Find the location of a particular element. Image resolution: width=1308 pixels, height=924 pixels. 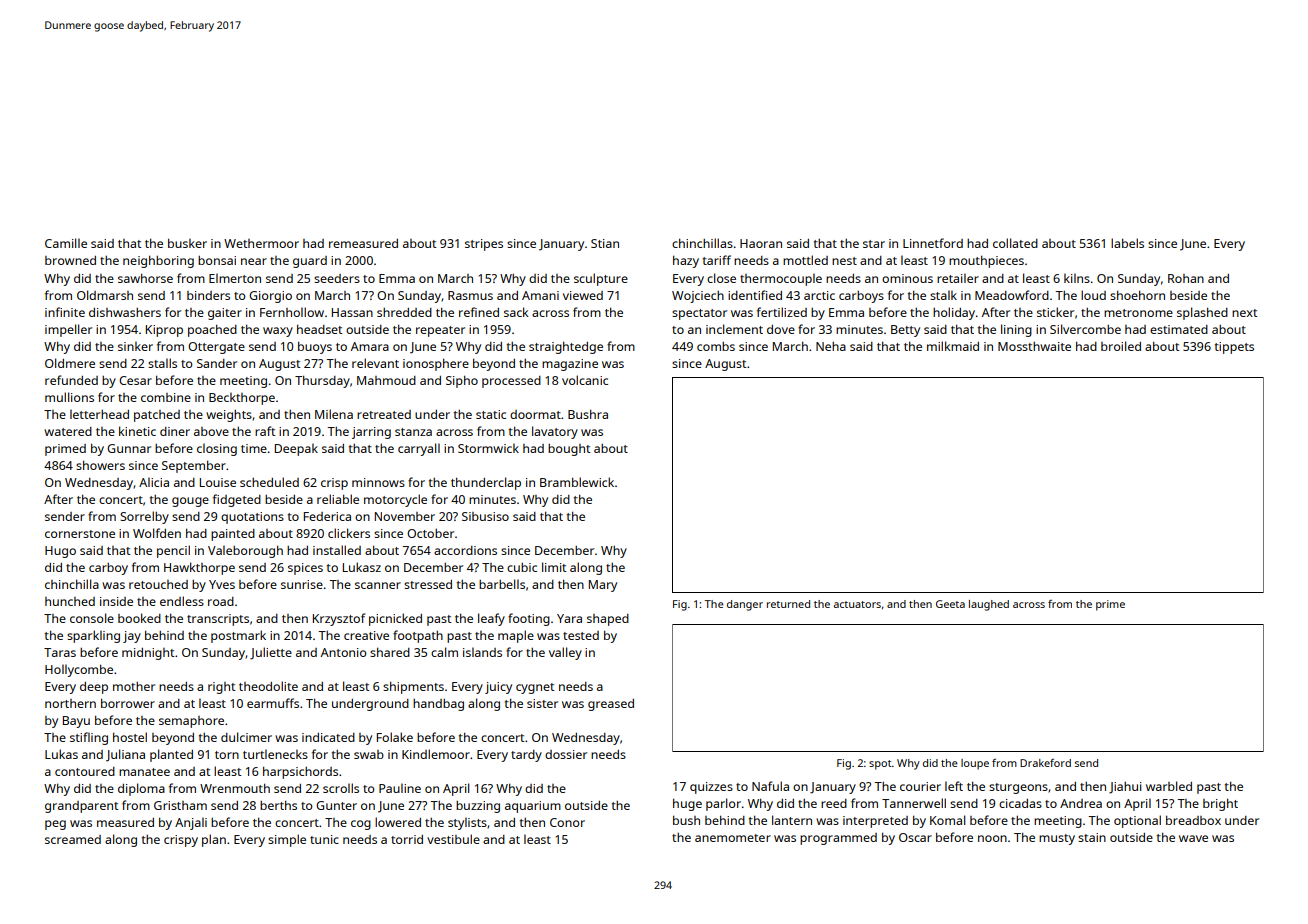

Stian is located at coordinates (605, 243).
